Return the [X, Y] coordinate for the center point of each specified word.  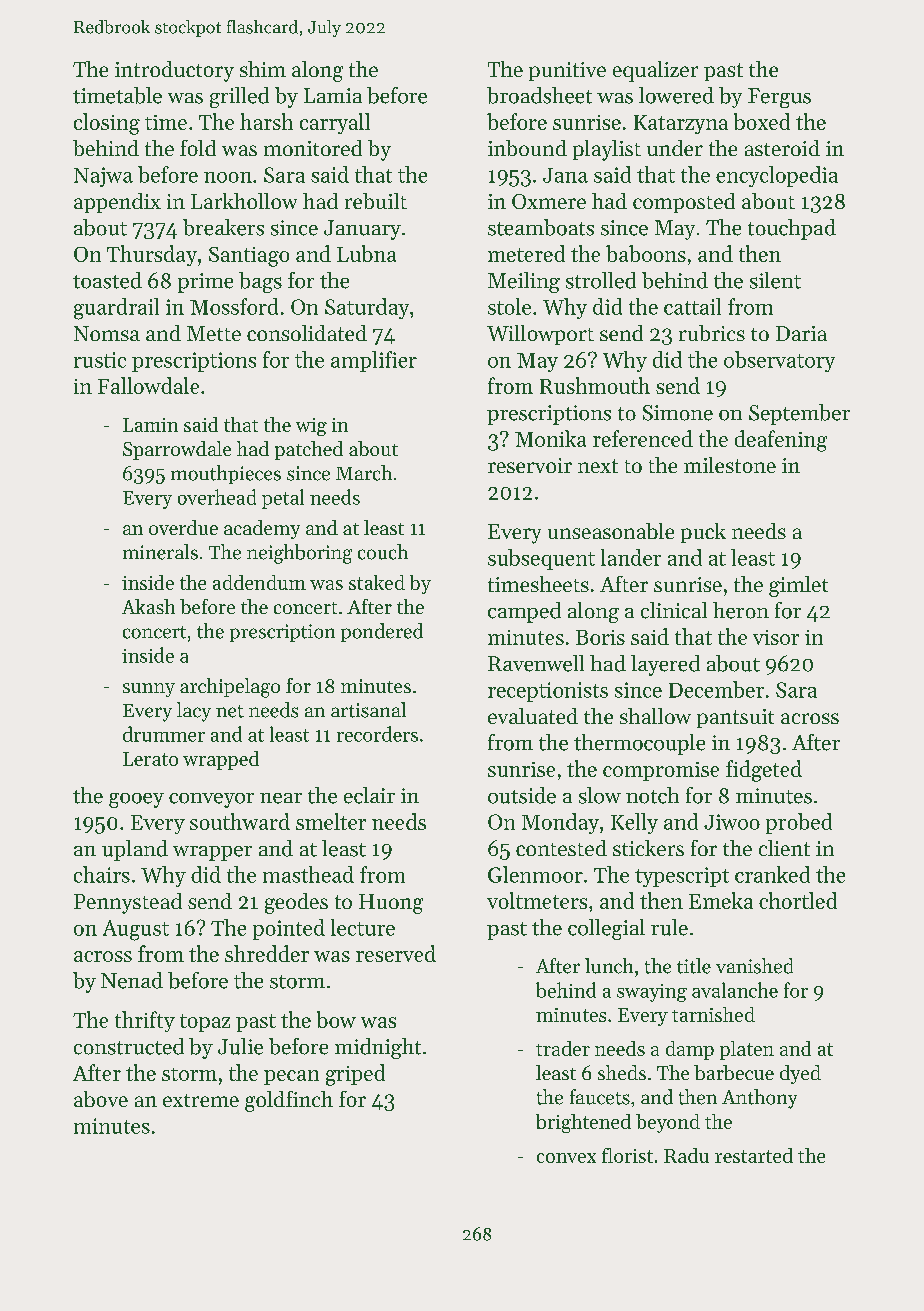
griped [355, 1075]
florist [627, 1155]
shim [263, 69]
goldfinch [289, 1101]
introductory [174, 71]
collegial [606, 929]
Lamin [150, 425]
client [784, 848]
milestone [730, 465]
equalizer [655, 71]
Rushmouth [595, 385]
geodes [296, 903]
